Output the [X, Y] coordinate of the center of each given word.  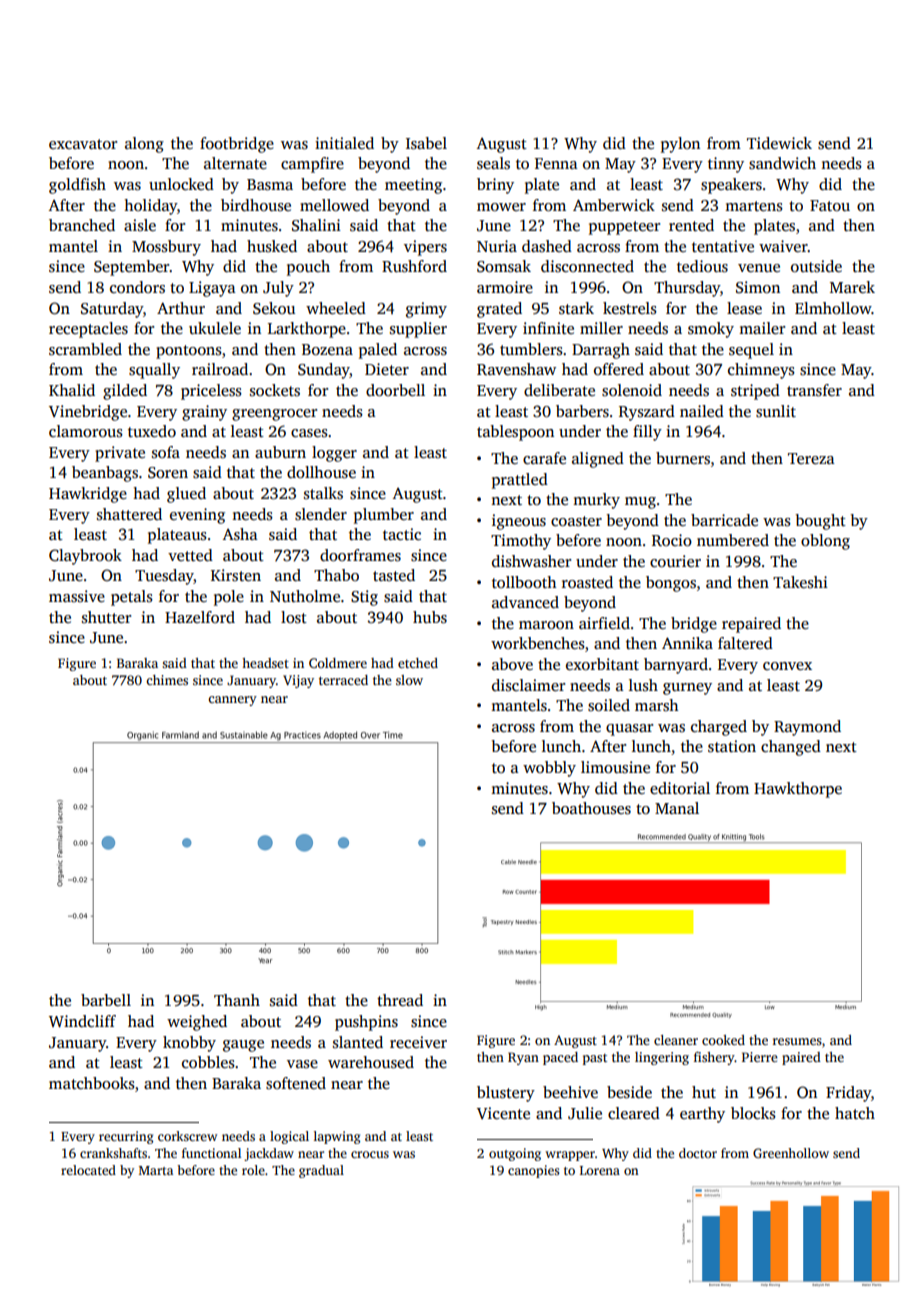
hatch [855, 1113]
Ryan [523, 1058]
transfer [814, 390]
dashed [547, 246]
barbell [106, 1000]
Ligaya [212, 289]
